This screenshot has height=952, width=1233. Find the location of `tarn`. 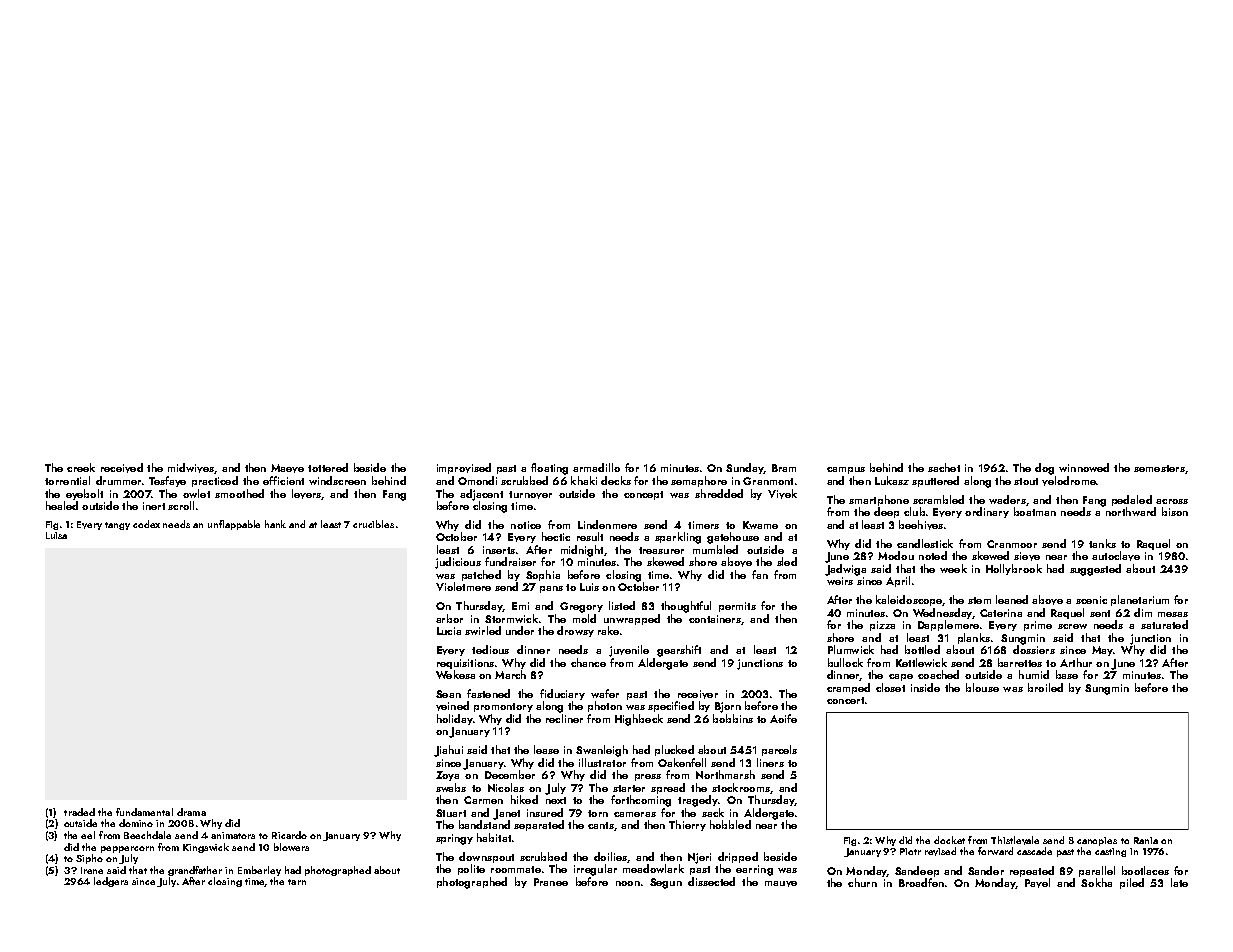

tarn is located at coordinates (297, 882).
